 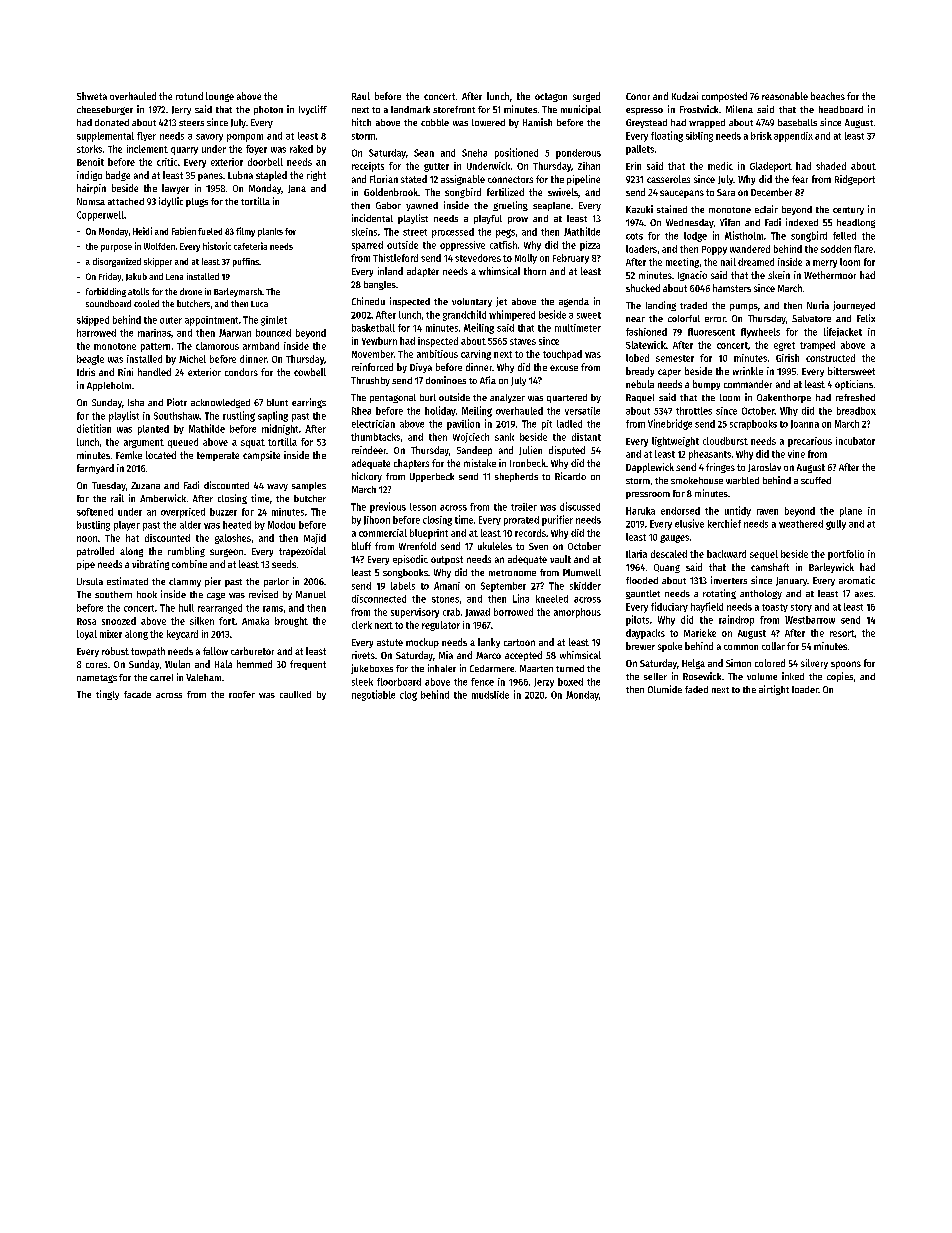 What do you see at coordinates (702, 676) in the screenshot?
I see `Rosewick` at bounding box center [702, 676].
